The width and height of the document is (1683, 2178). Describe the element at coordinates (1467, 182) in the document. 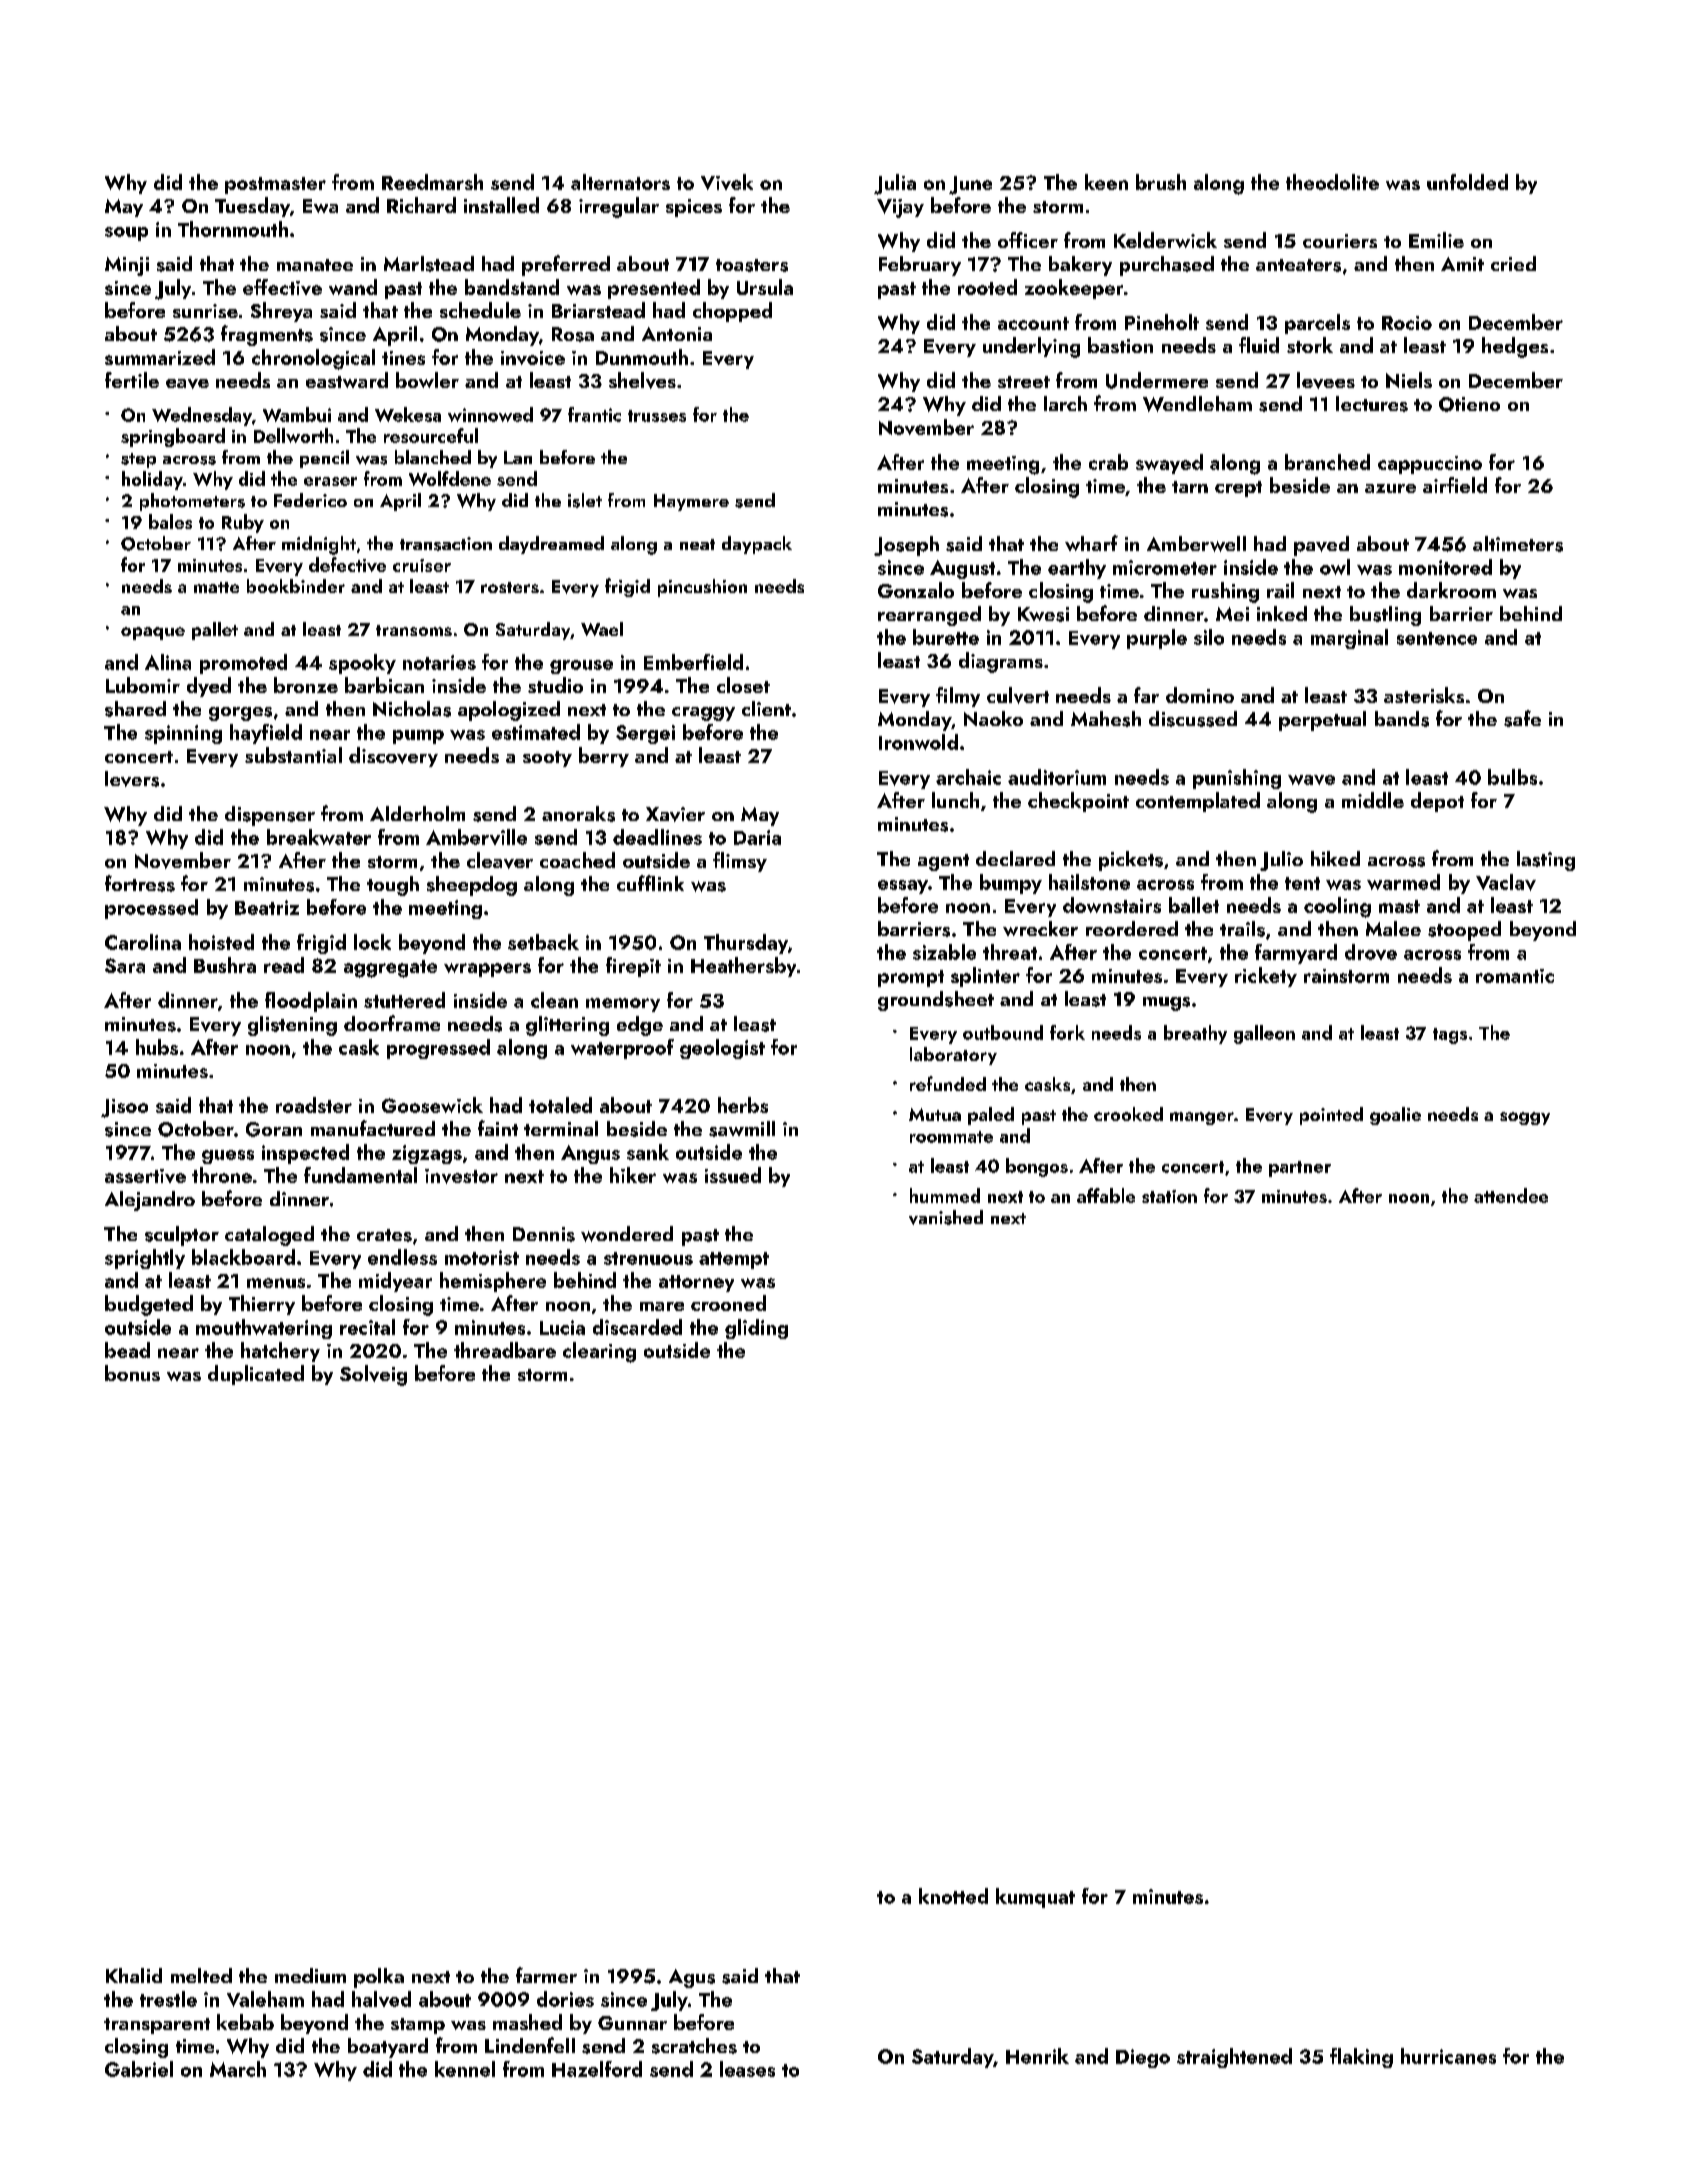

I see `unfolded` at that location.
